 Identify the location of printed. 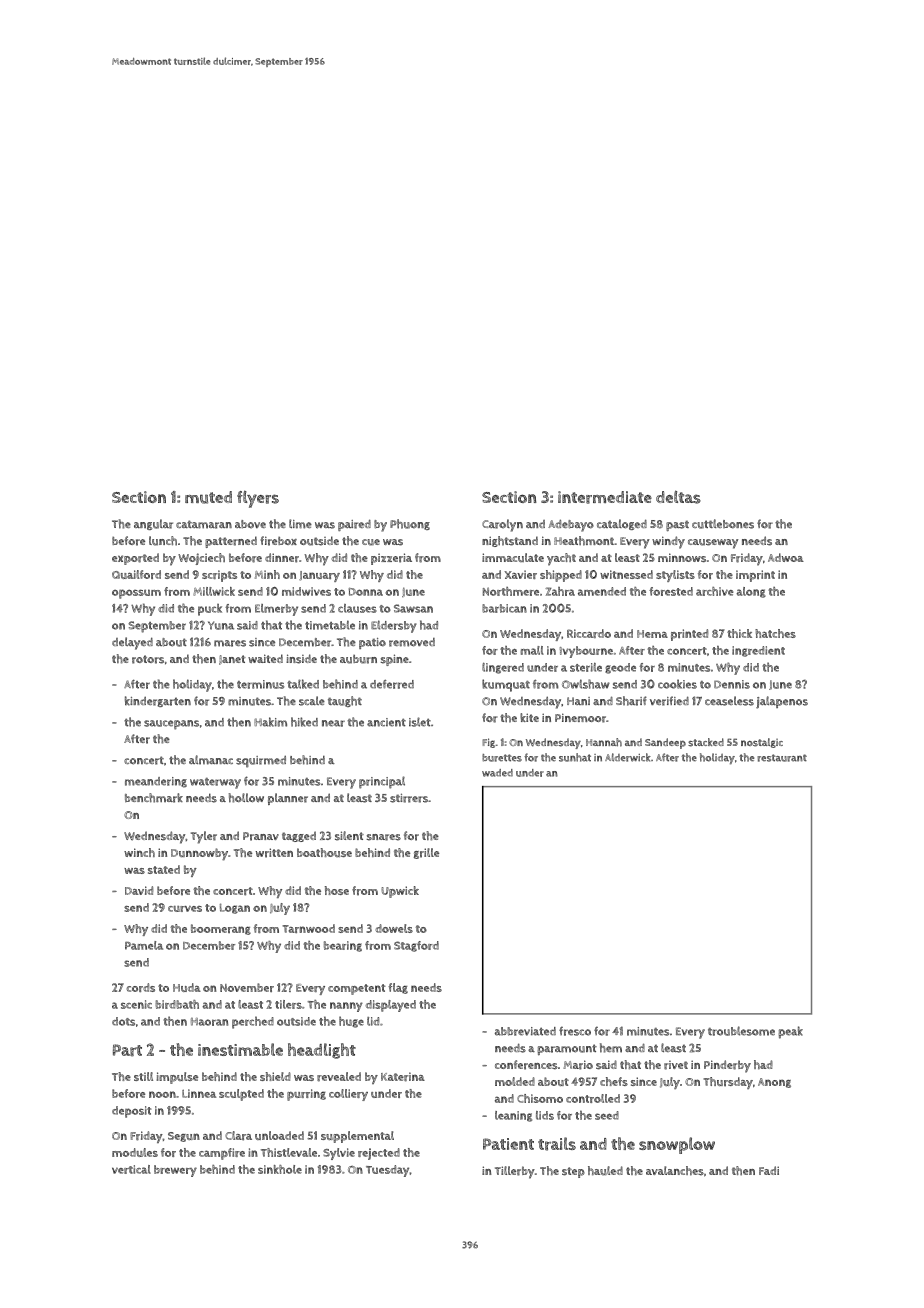
(689, 635).
